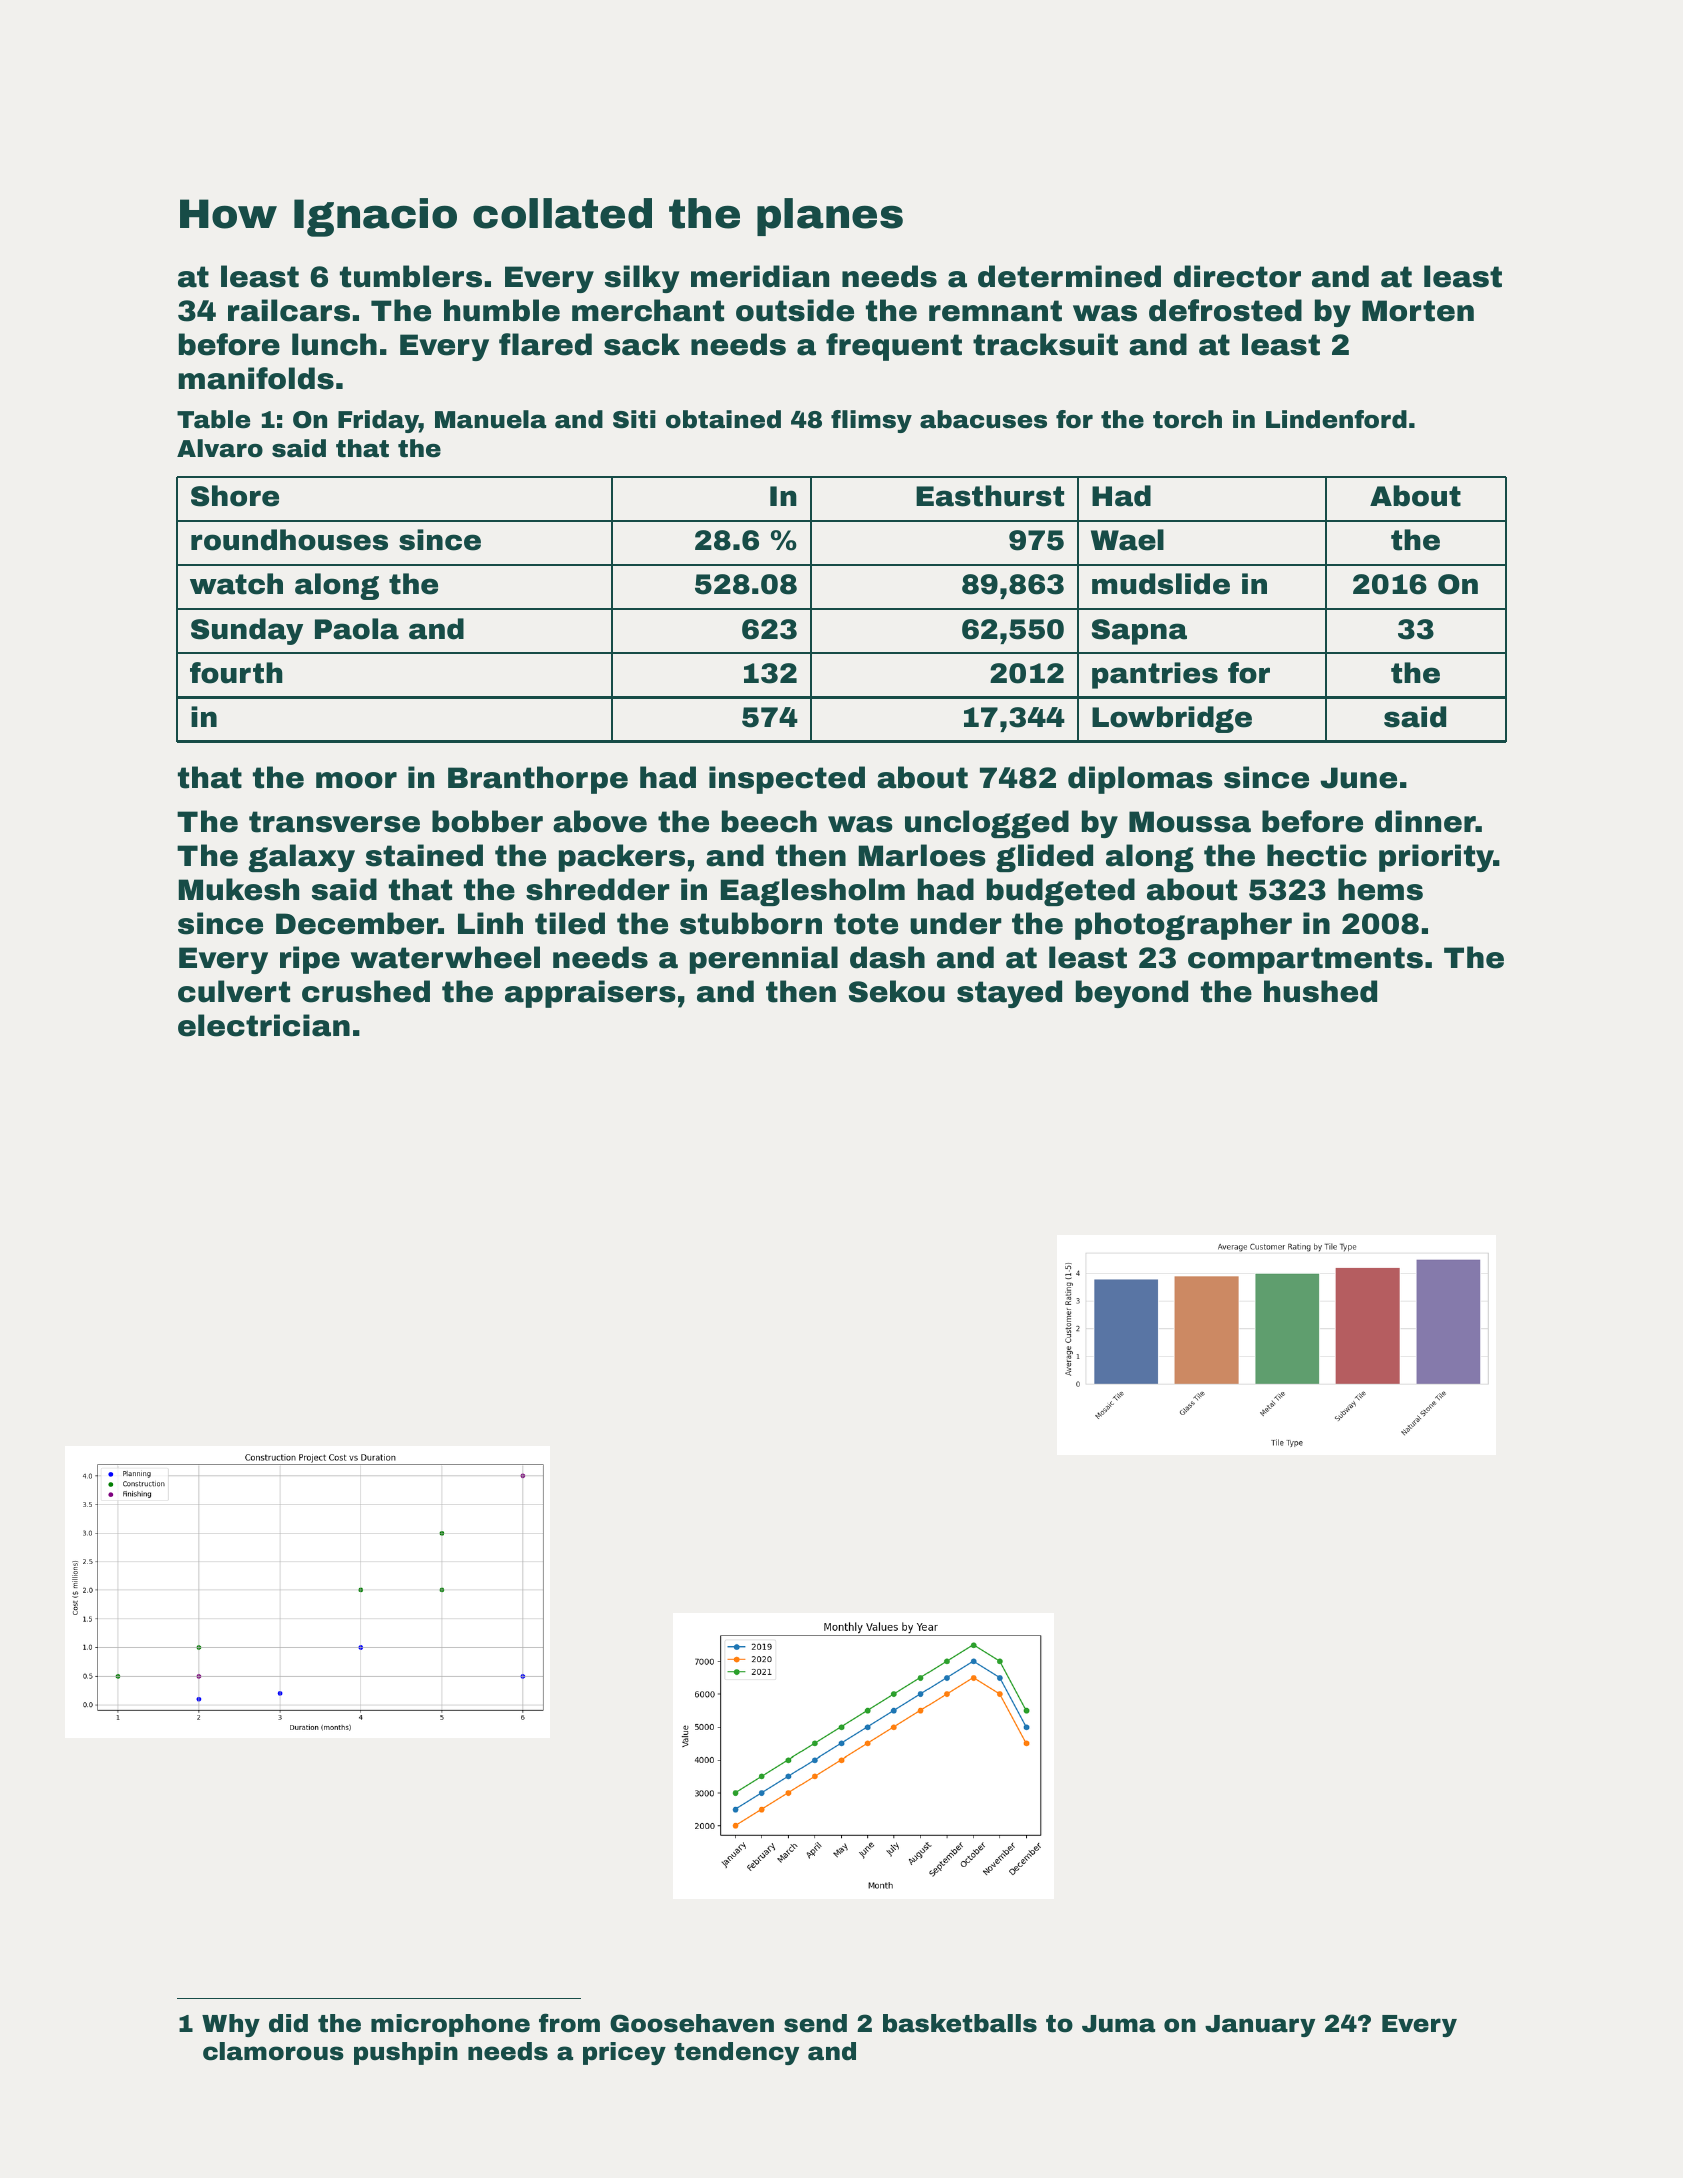 This screenshot has width=1683, height=2178. What do you see at coordinates (1320, 991) in the screenshot?
I see `hushed` at bounding box center [1320, 991].
